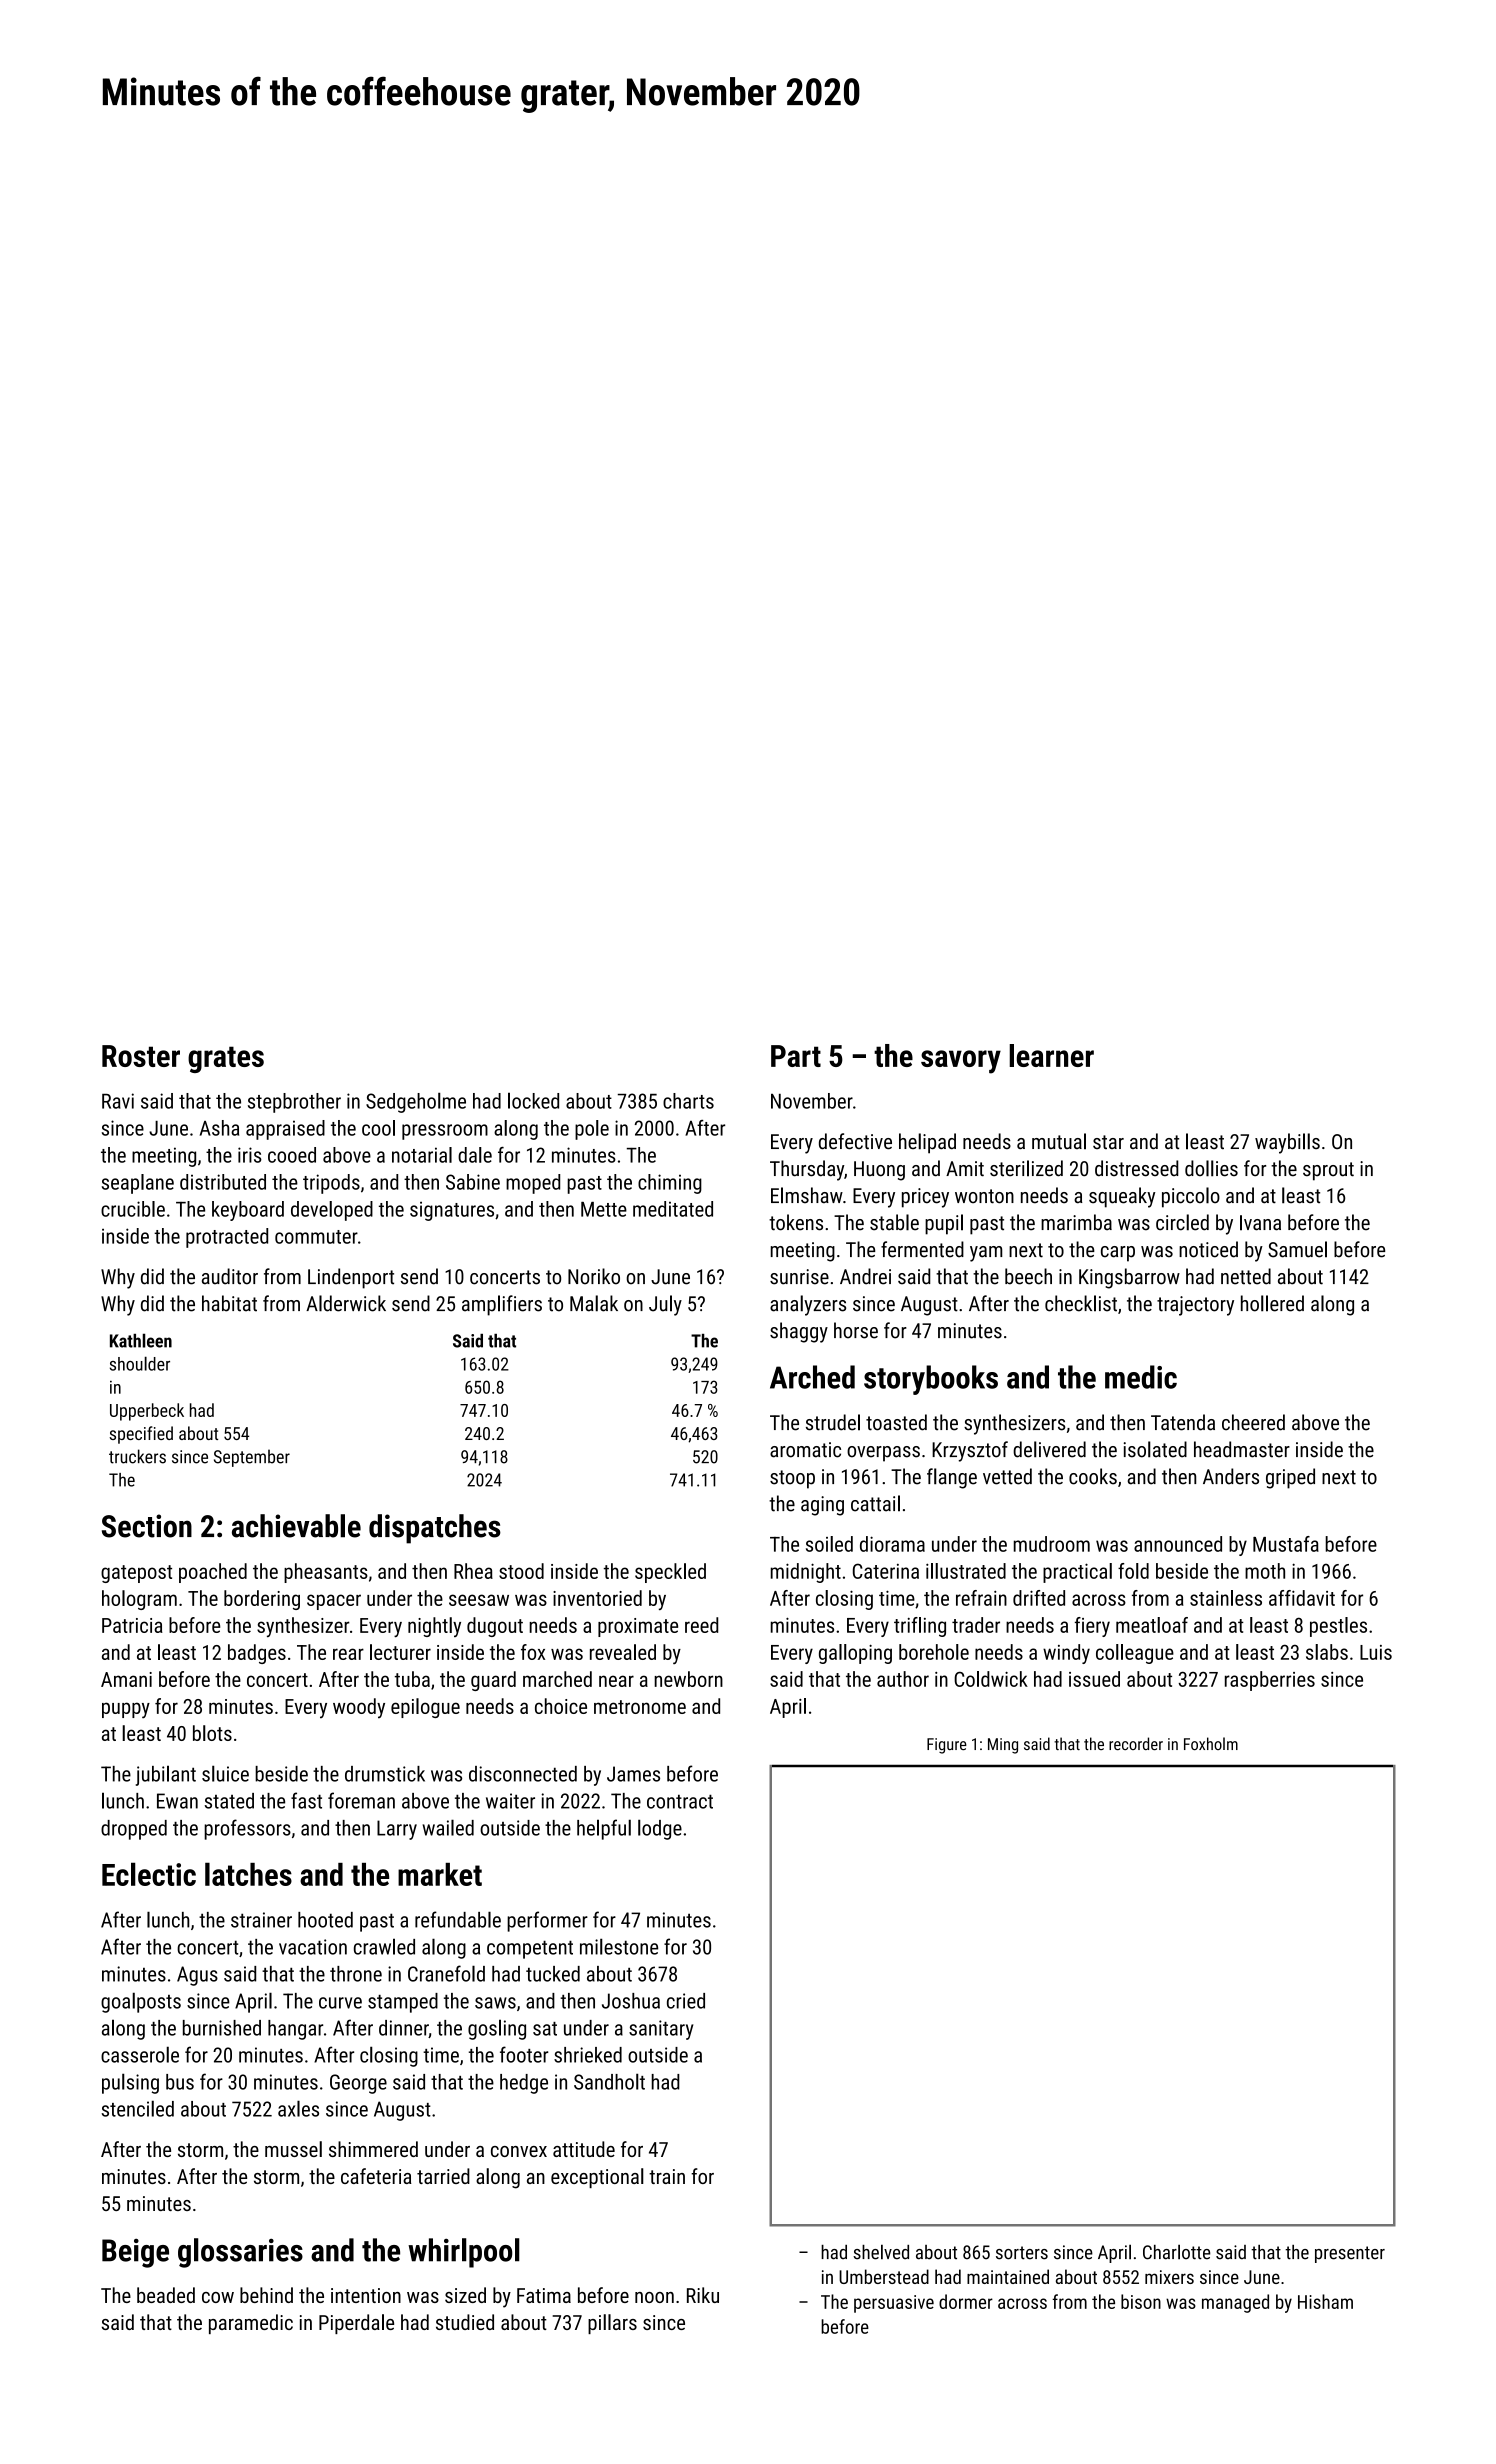 This screenshot has width=1496, height=2464. What do you see at coordinates (1108, 1142) in the screenshot?
I see `star` at bounding box center [1108, 1142].
